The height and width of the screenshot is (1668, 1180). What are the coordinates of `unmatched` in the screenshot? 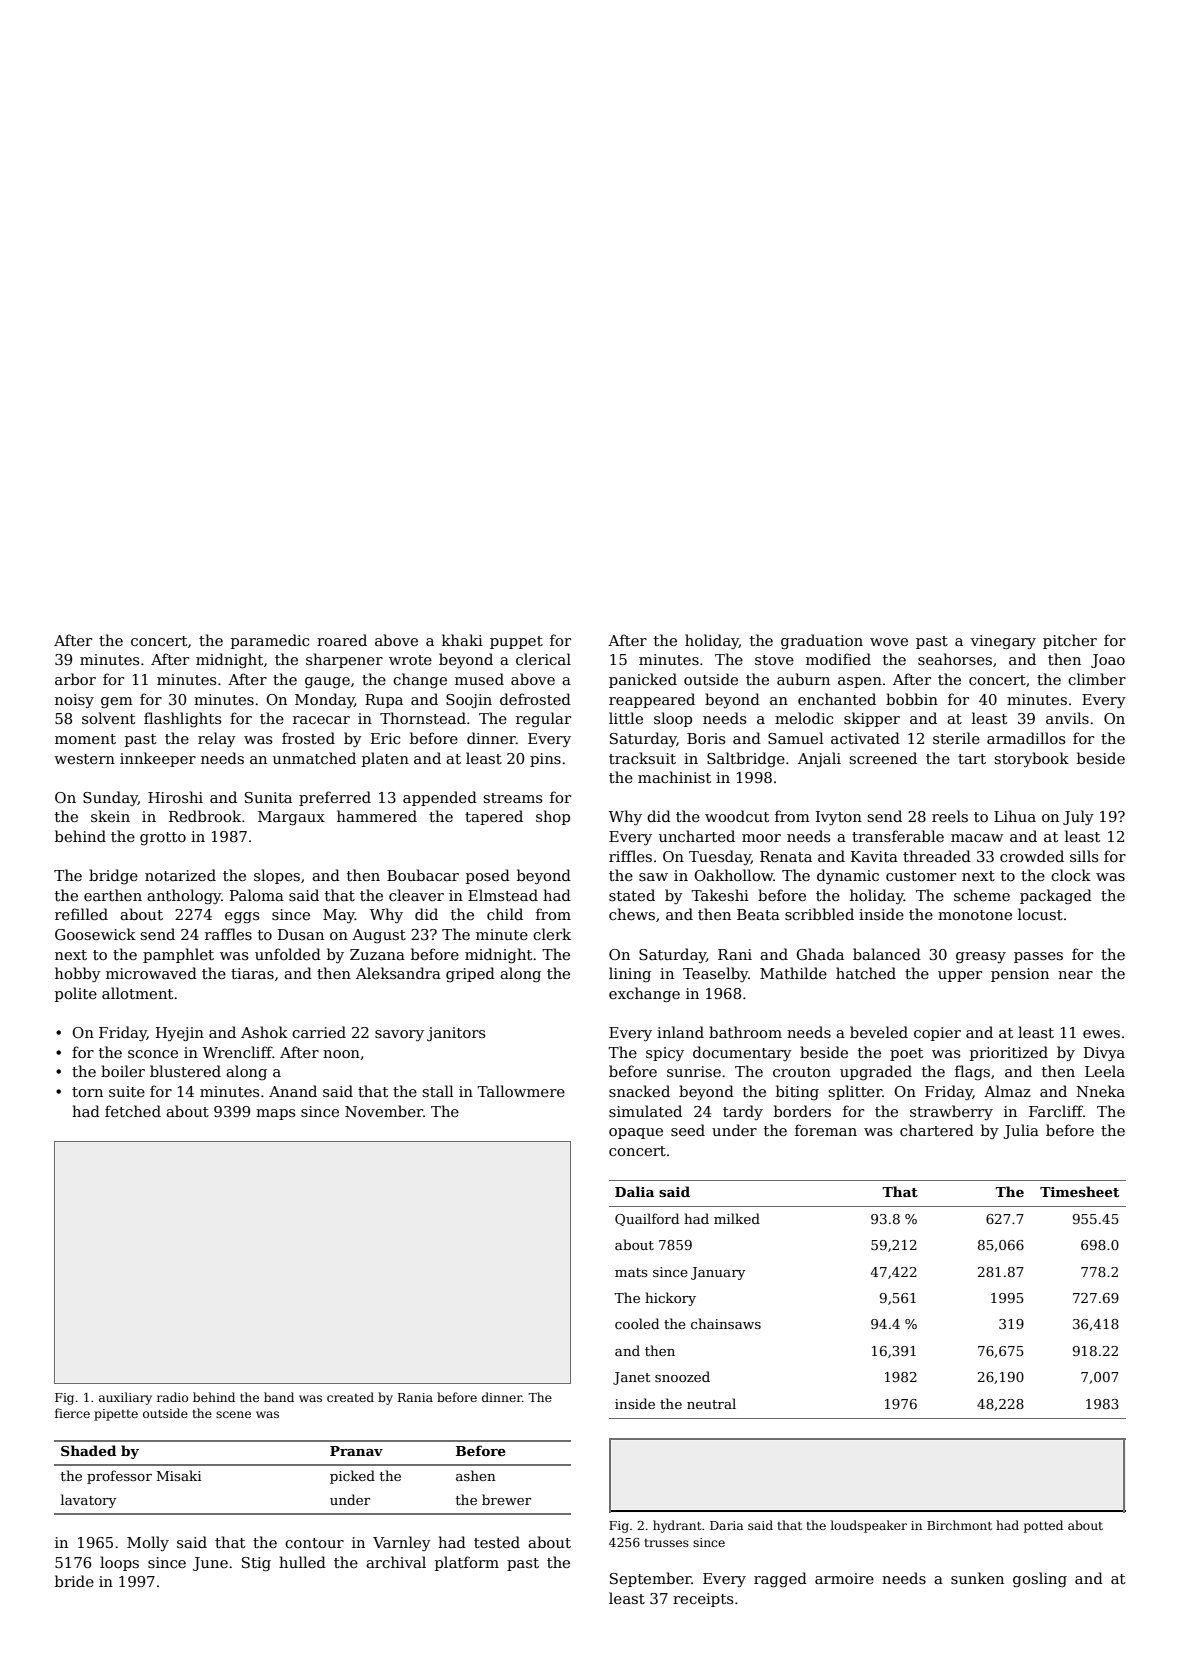 It's located at (314, 758).
